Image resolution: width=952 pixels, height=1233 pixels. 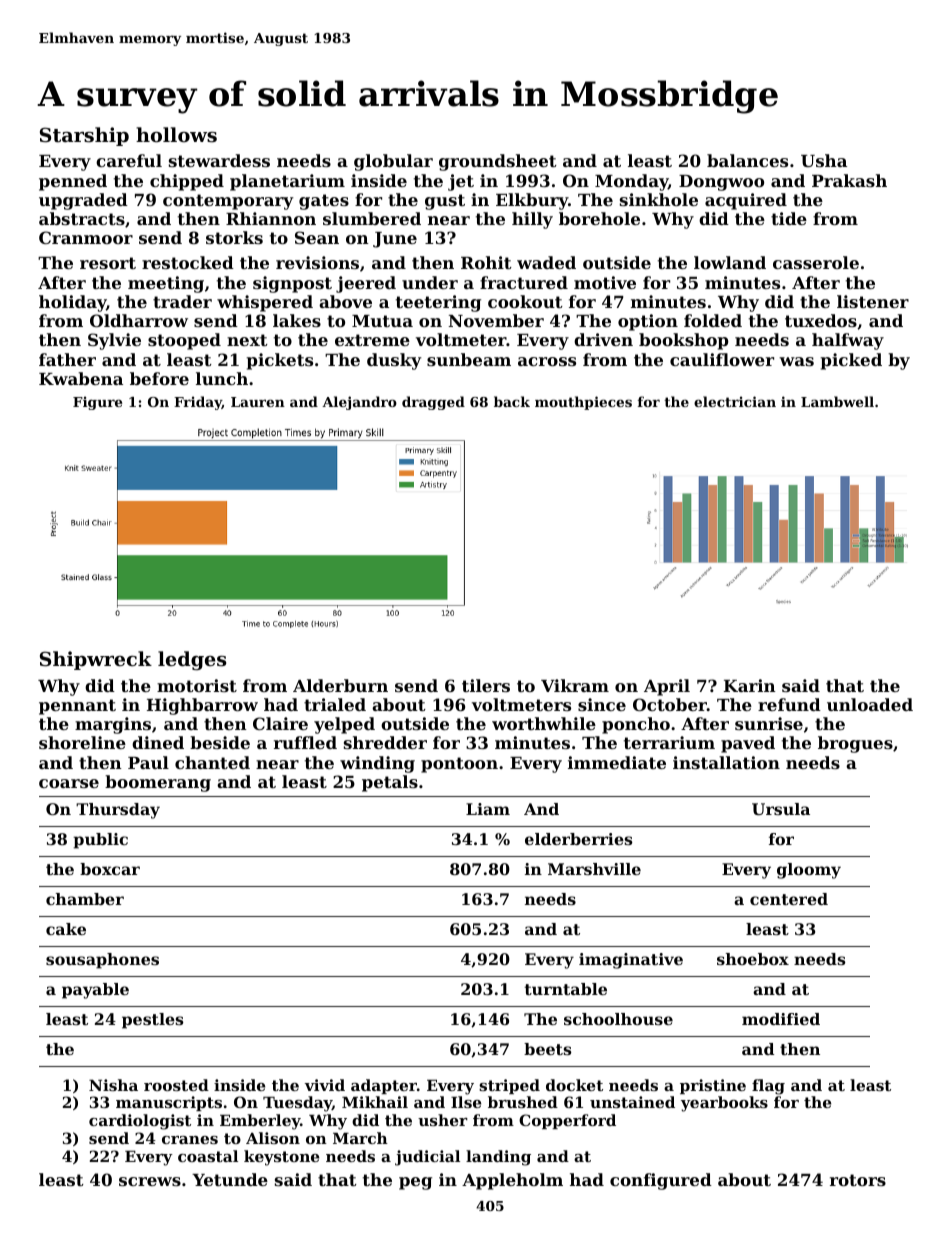 What do you see at coordinates (849, 180) in the image?
I see `Prakash` at bounding box center [849, 180].
